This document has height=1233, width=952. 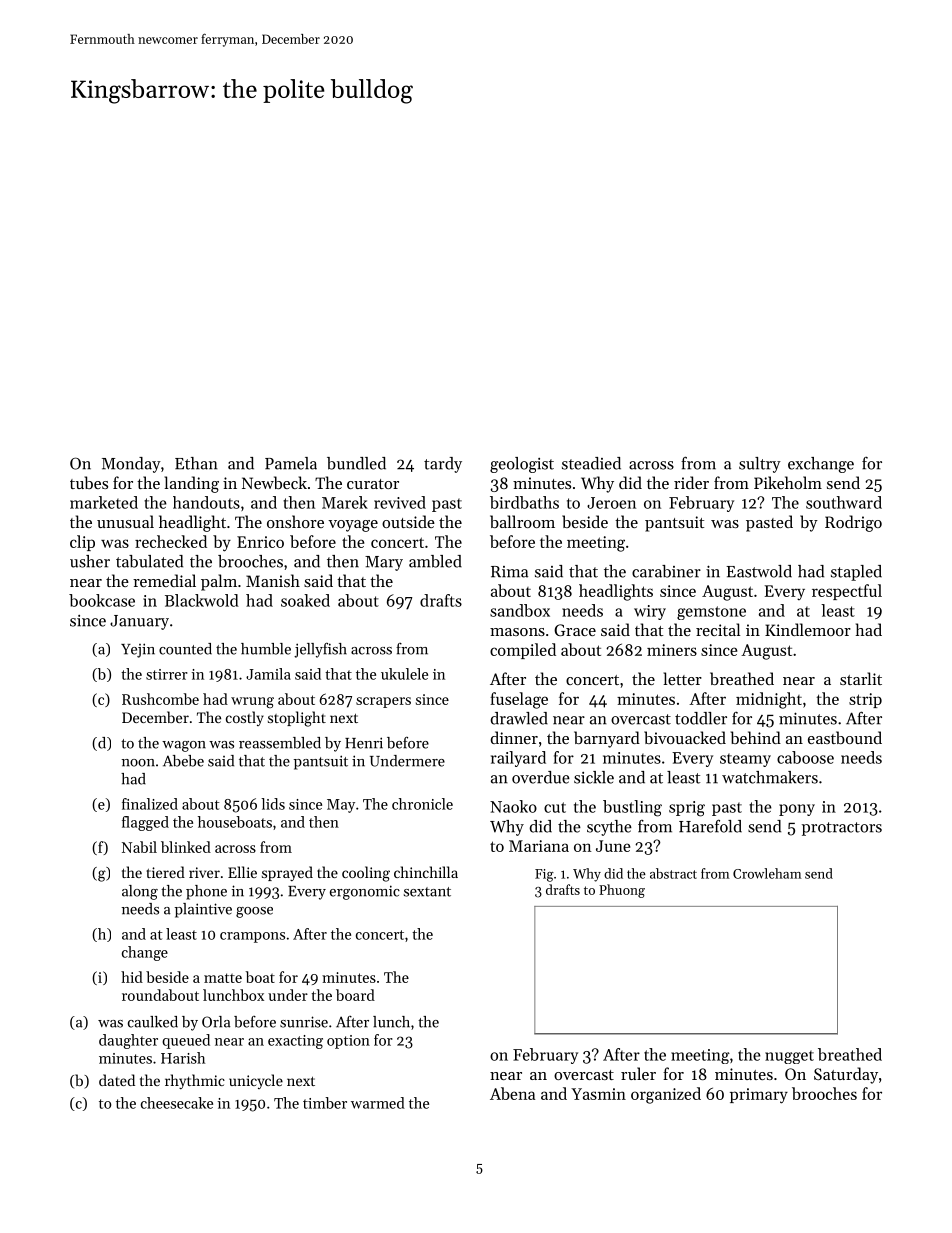 What do you see at coordinates (611, 503) in the document?
I see `Jeroen` at bounding box center [611, 503].
